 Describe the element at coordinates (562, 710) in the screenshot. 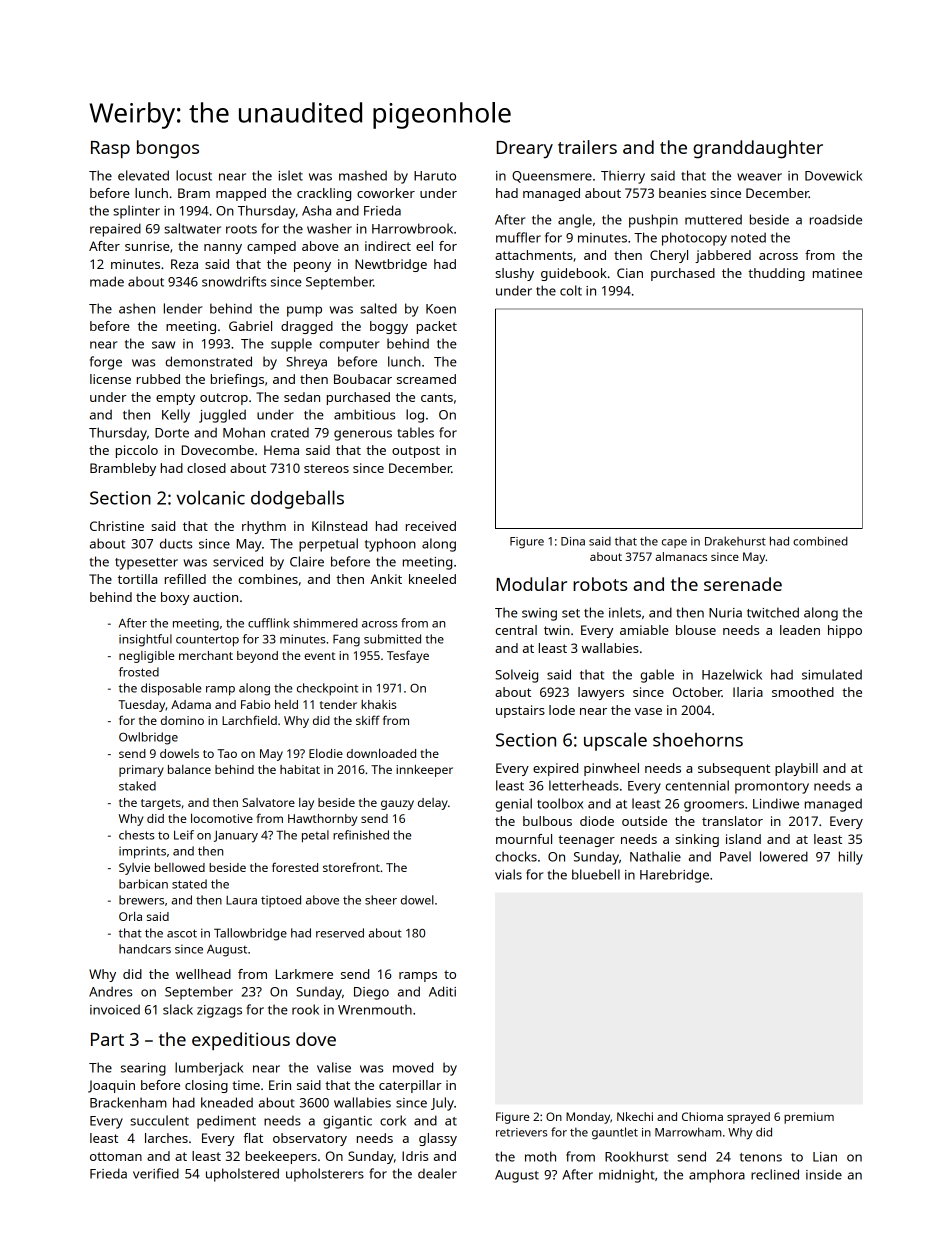

I see `lode` at that location.
